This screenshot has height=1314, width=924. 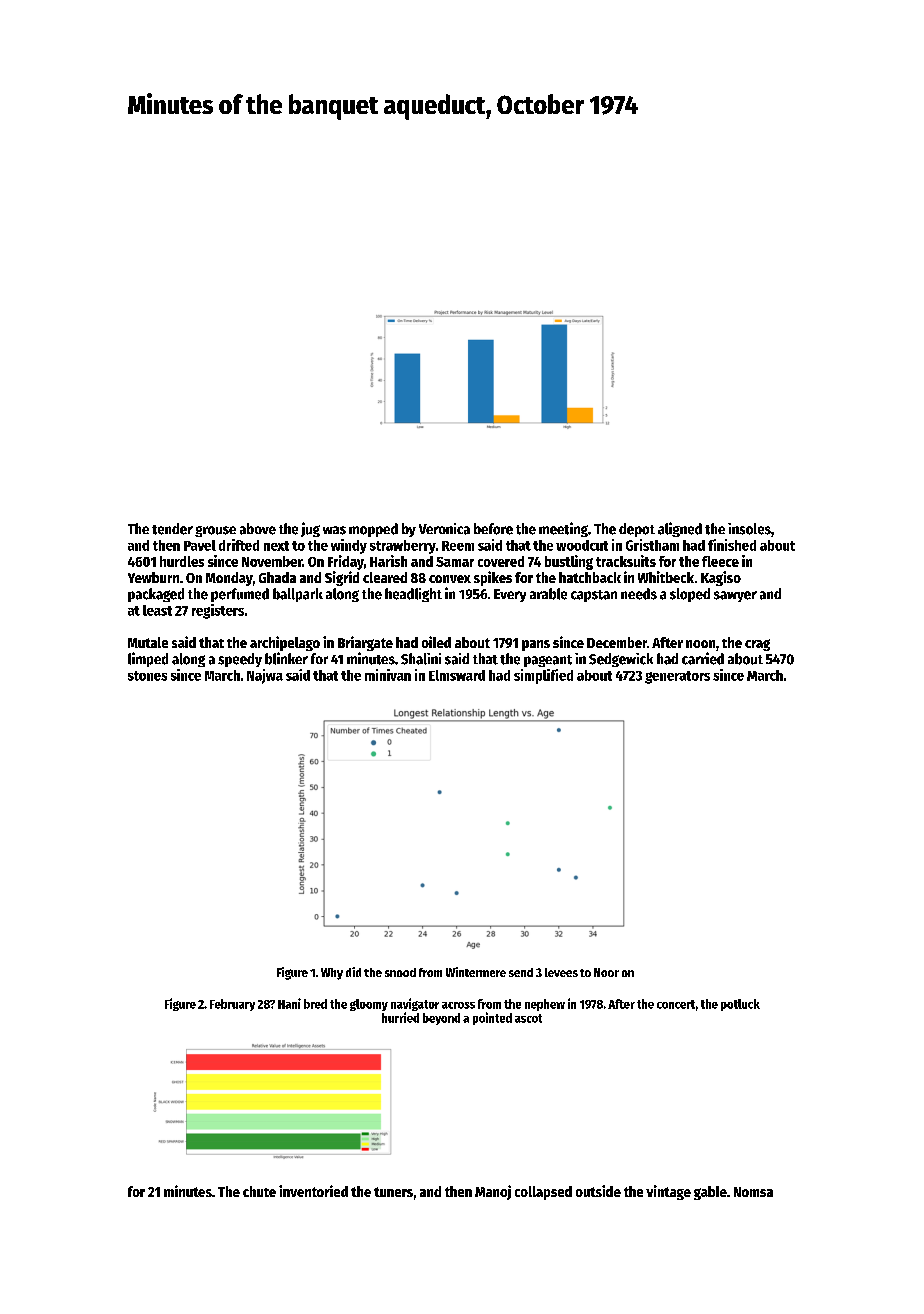 I want to click on Nomsa, so click(x=753, y=1192).
